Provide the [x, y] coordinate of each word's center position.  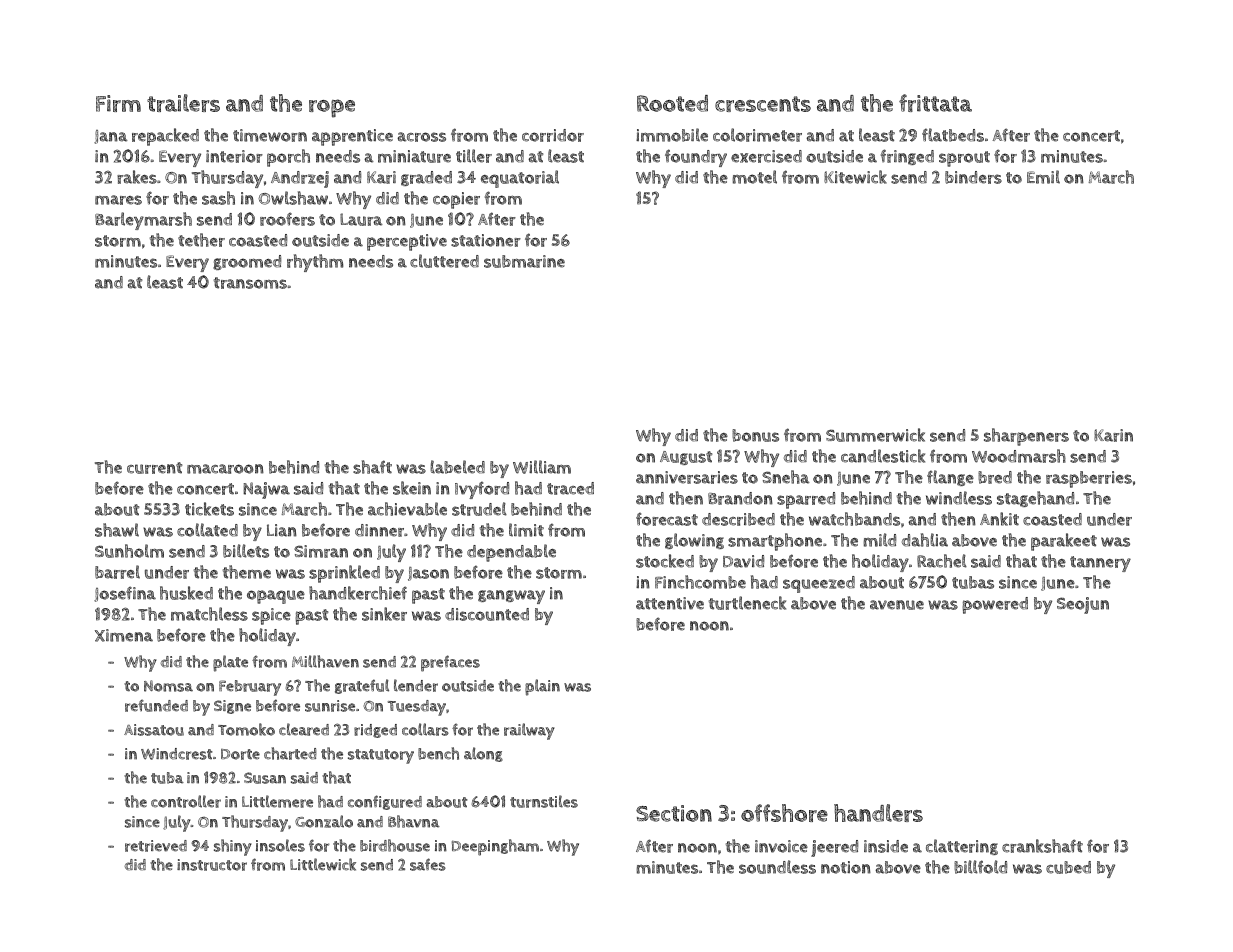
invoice [781, 846]
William [542, 467]
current [154, 468]
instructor [212, 865]
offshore [784, 813]
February [250, 688]
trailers [183, 103]
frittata [935, 103]
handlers [878, 813]
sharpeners [1026, 437]
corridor [553, 135]
